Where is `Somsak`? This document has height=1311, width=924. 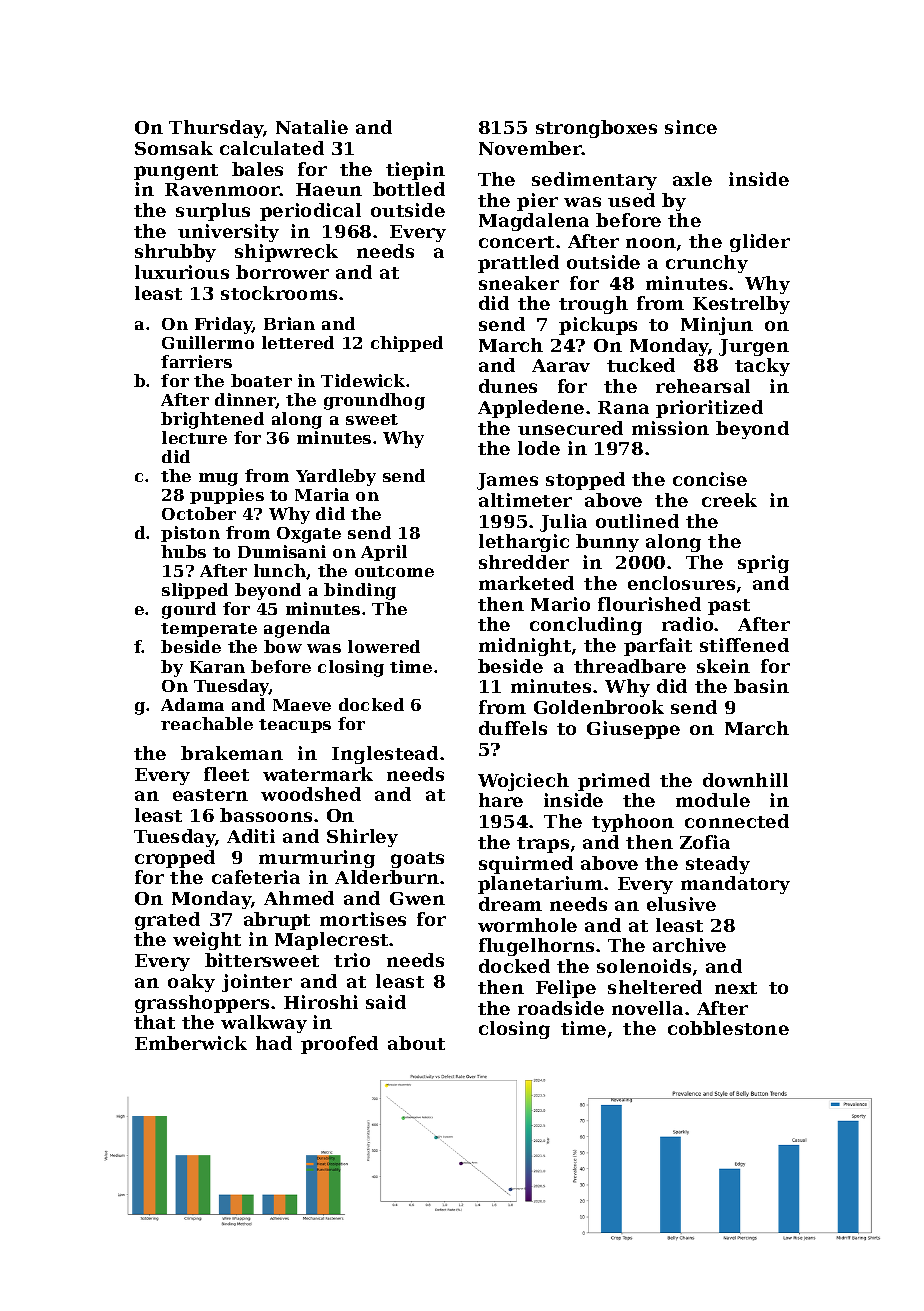 Somsak is located at coordinates (174, 148).
